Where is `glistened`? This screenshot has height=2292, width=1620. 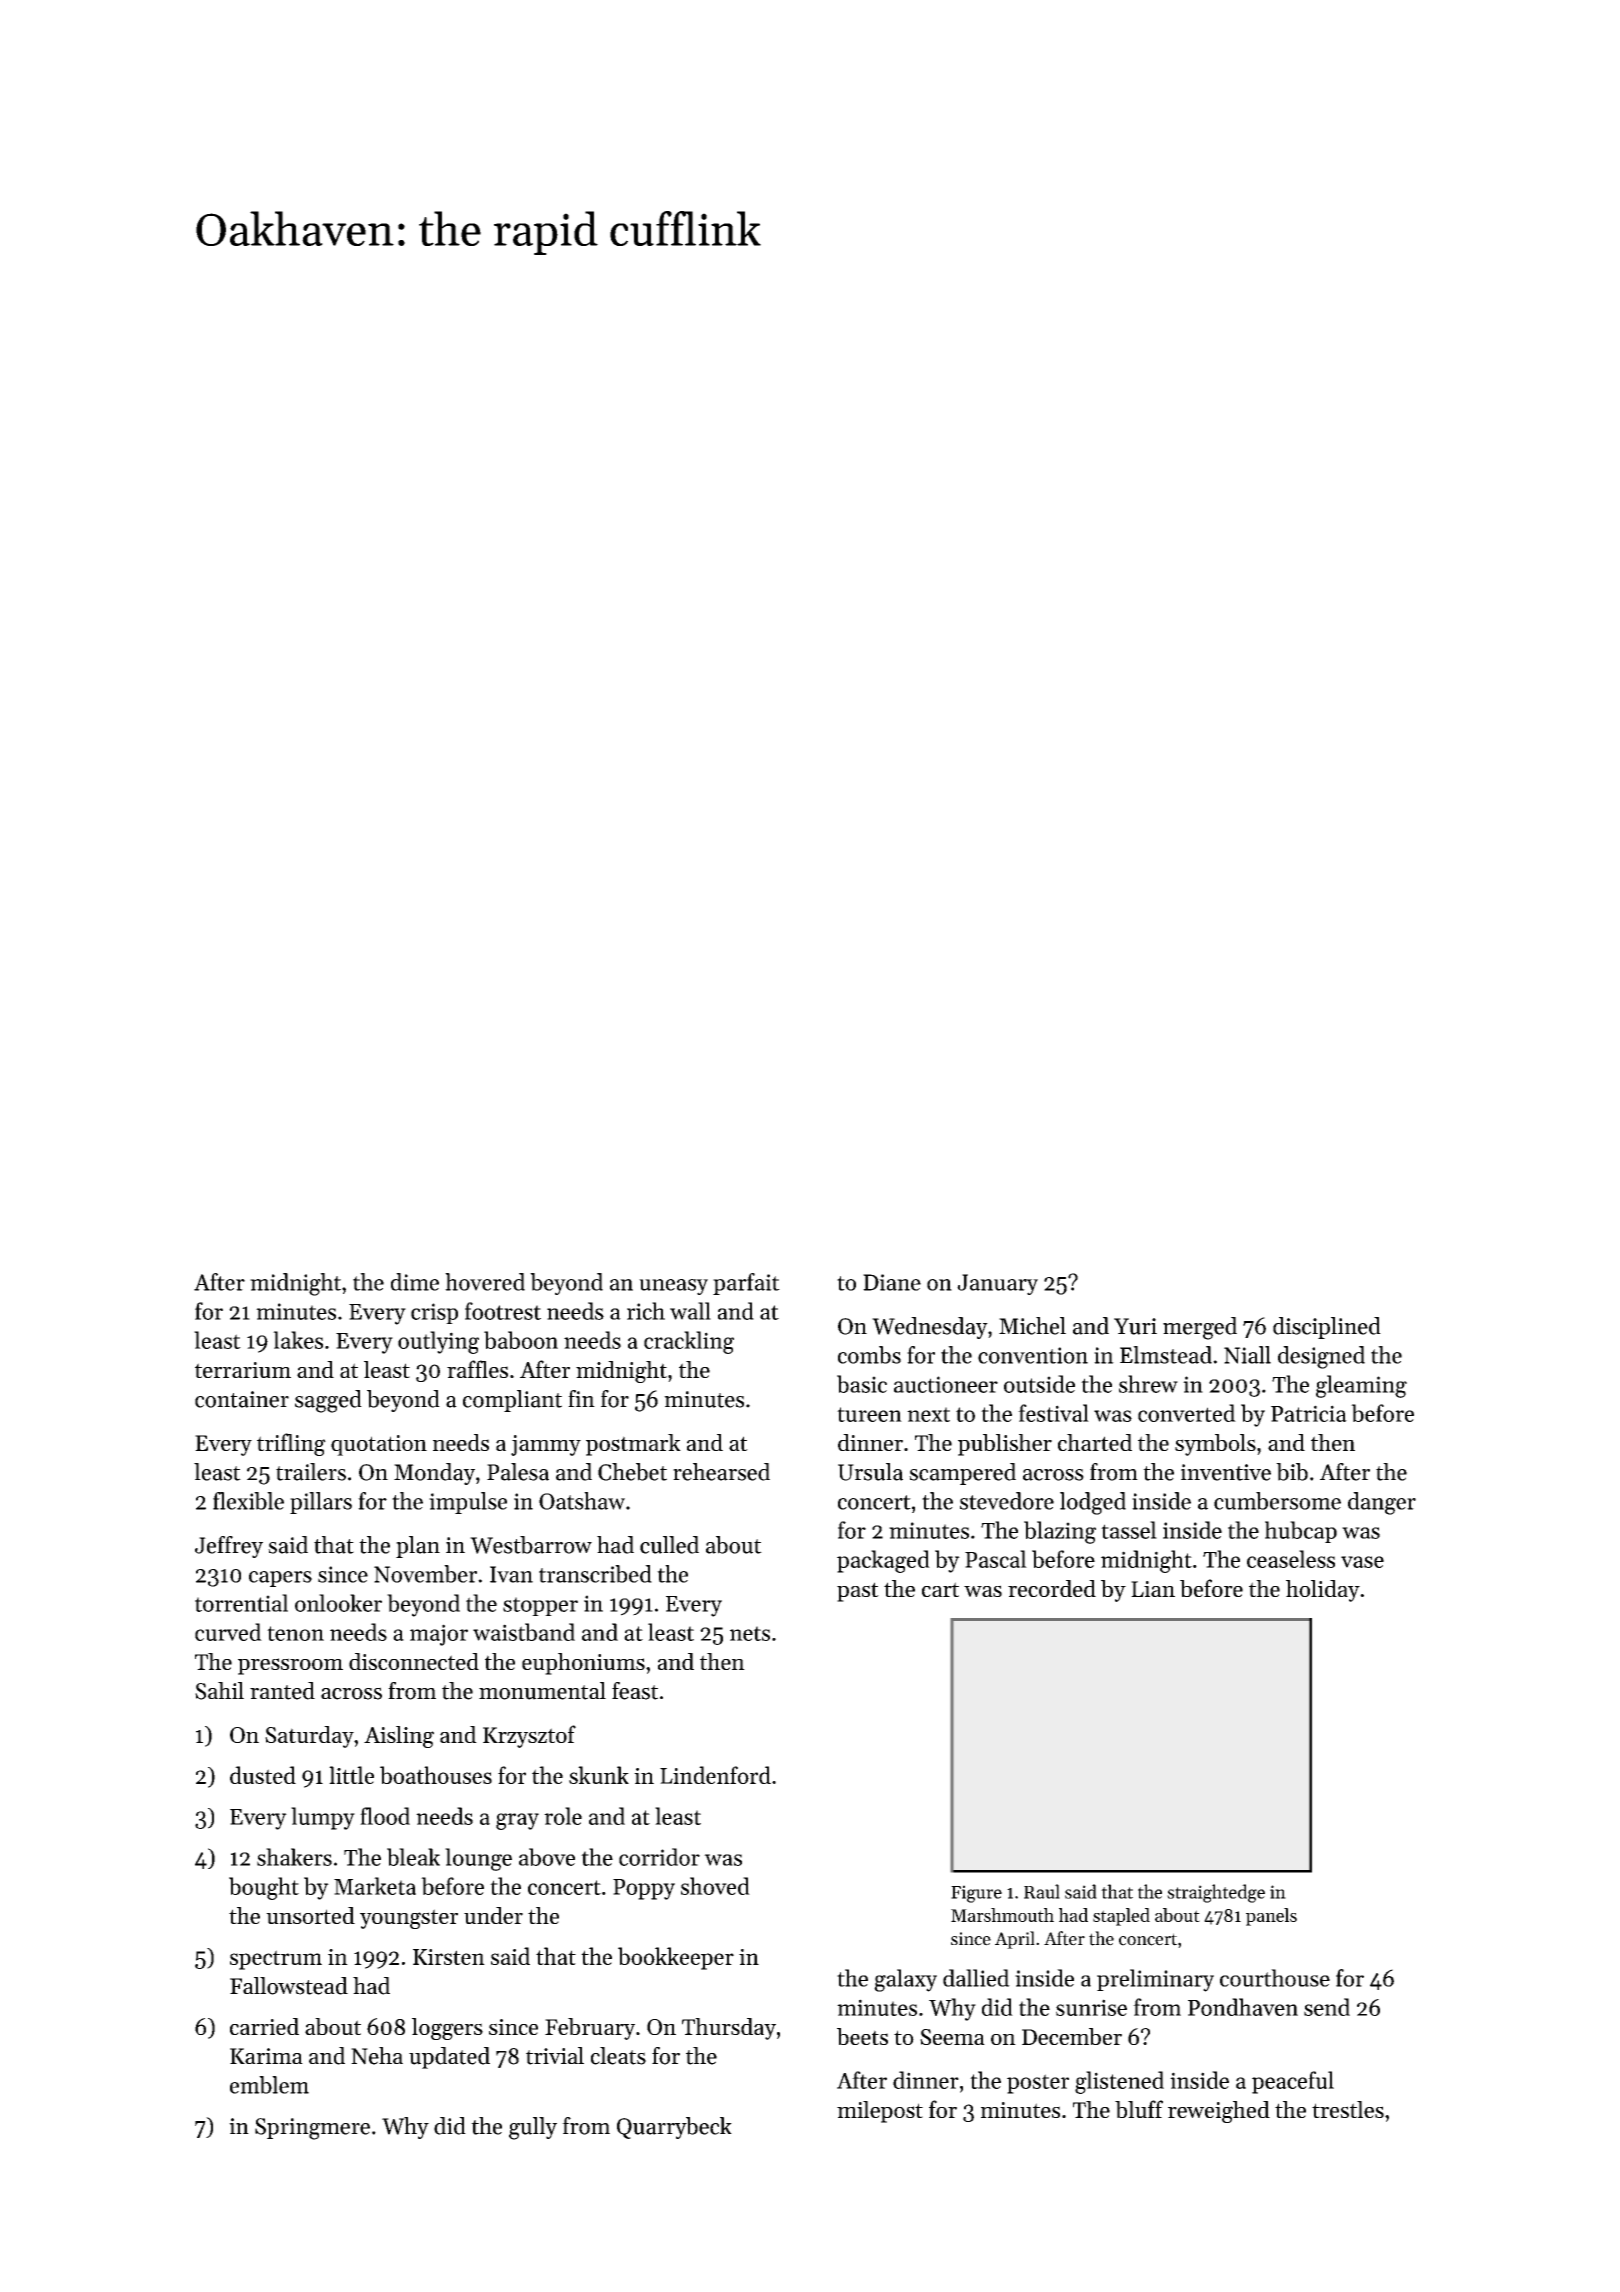 glistened is located at coordinates (1119, 2082).
